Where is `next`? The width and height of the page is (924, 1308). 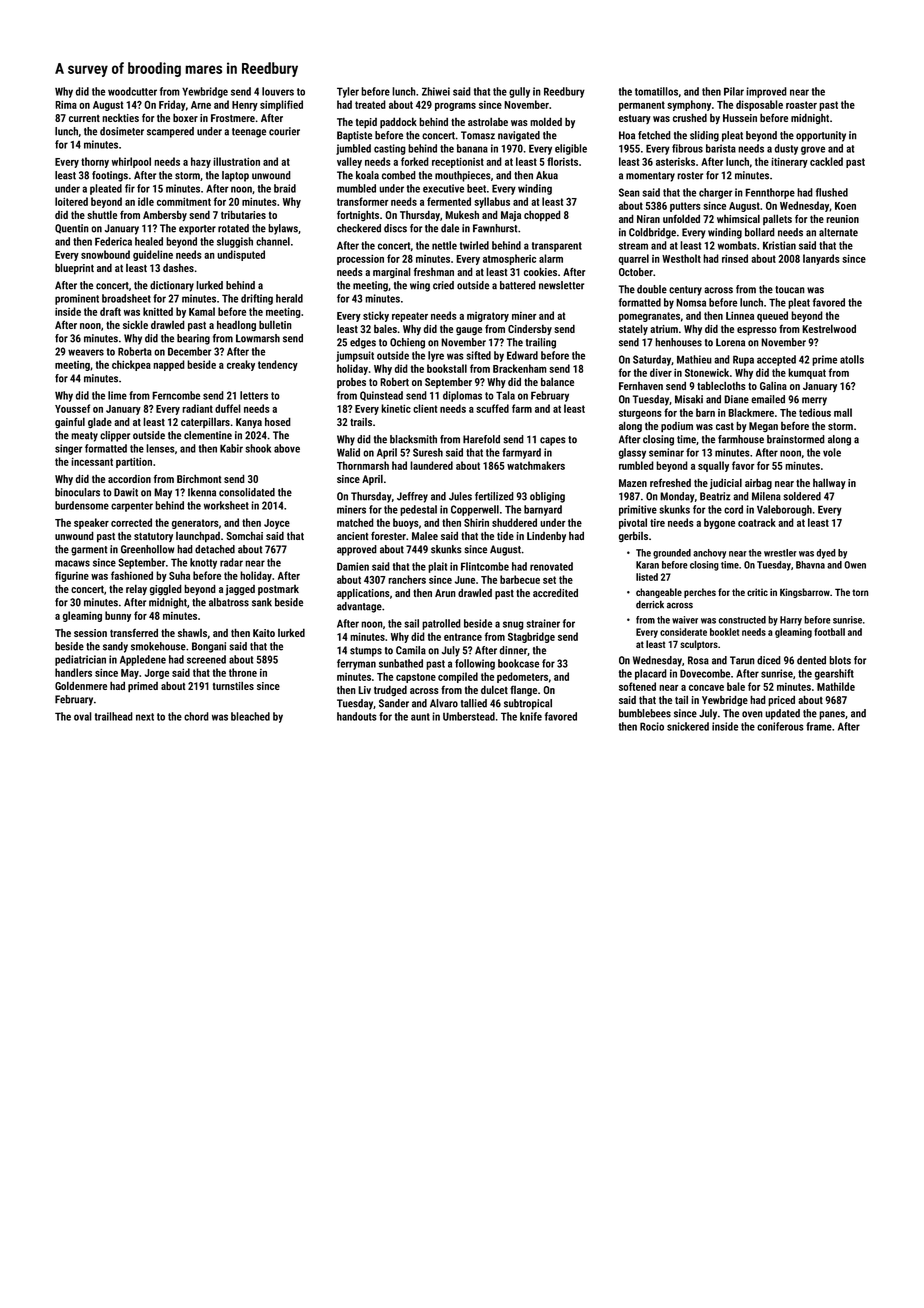 next is located at coordinates (145, 717).
